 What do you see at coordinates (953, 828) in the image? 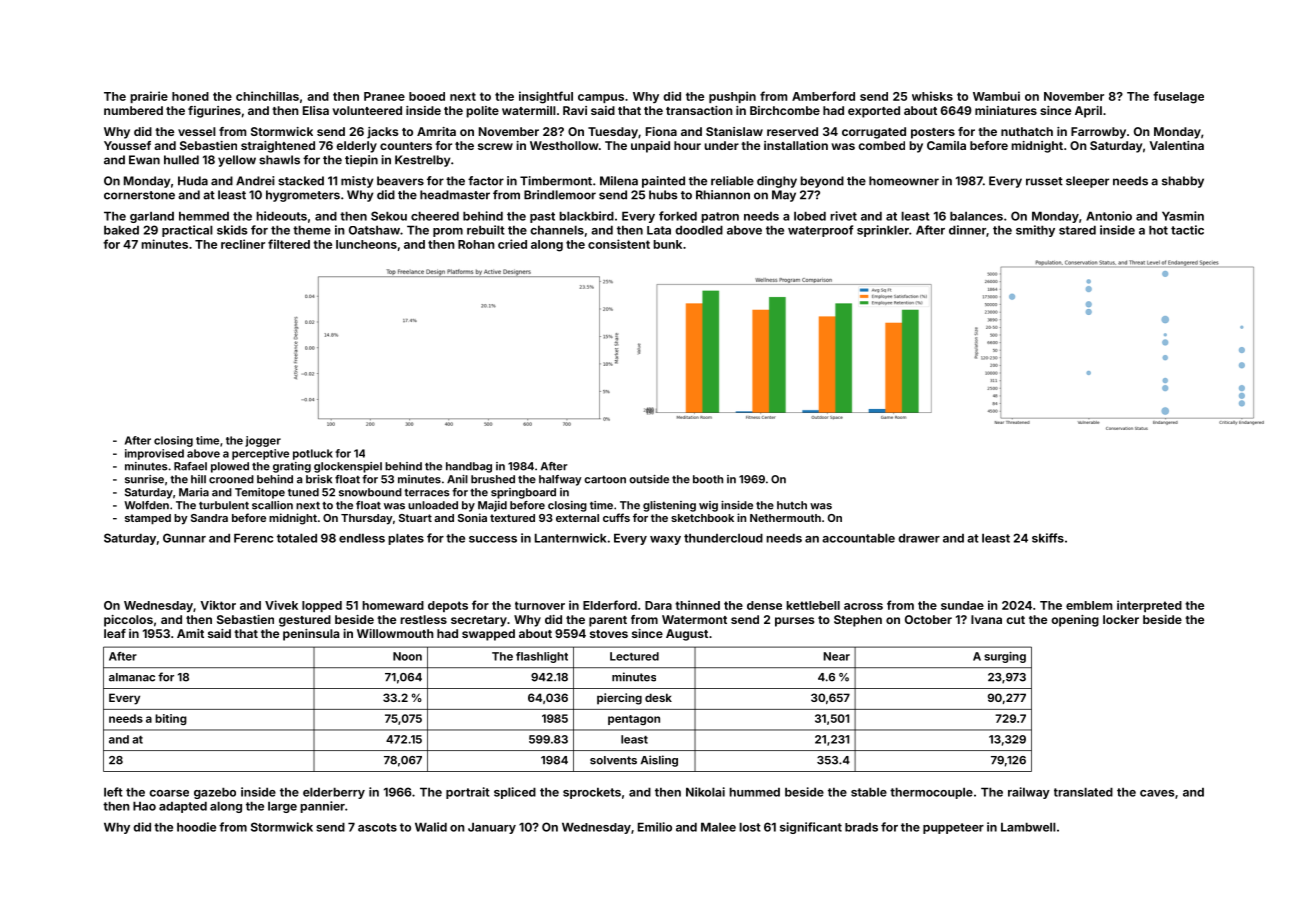
I see `puppeteer` at bounding box center [953, 828].
